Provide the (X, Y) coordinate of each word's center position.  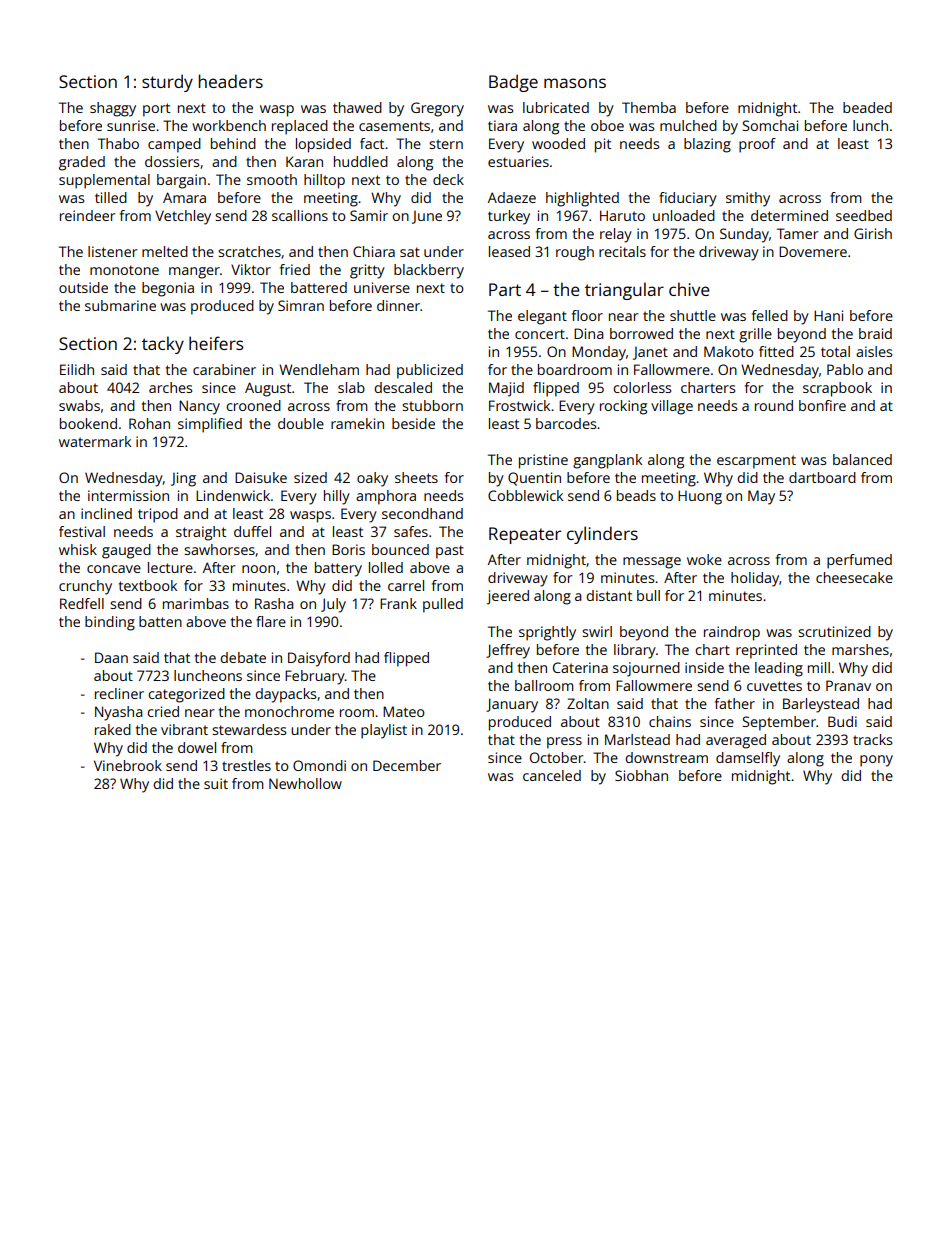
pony (876, 761)
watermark (95, 441)
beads (636, 495)
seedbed (864, 215)
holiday (755, 579)
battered (319, 287)
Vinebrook (128, 765)
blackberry (429, 271)
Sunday (744, 235)
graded (82, 163)
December (407, 765)
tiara (502, 125)
